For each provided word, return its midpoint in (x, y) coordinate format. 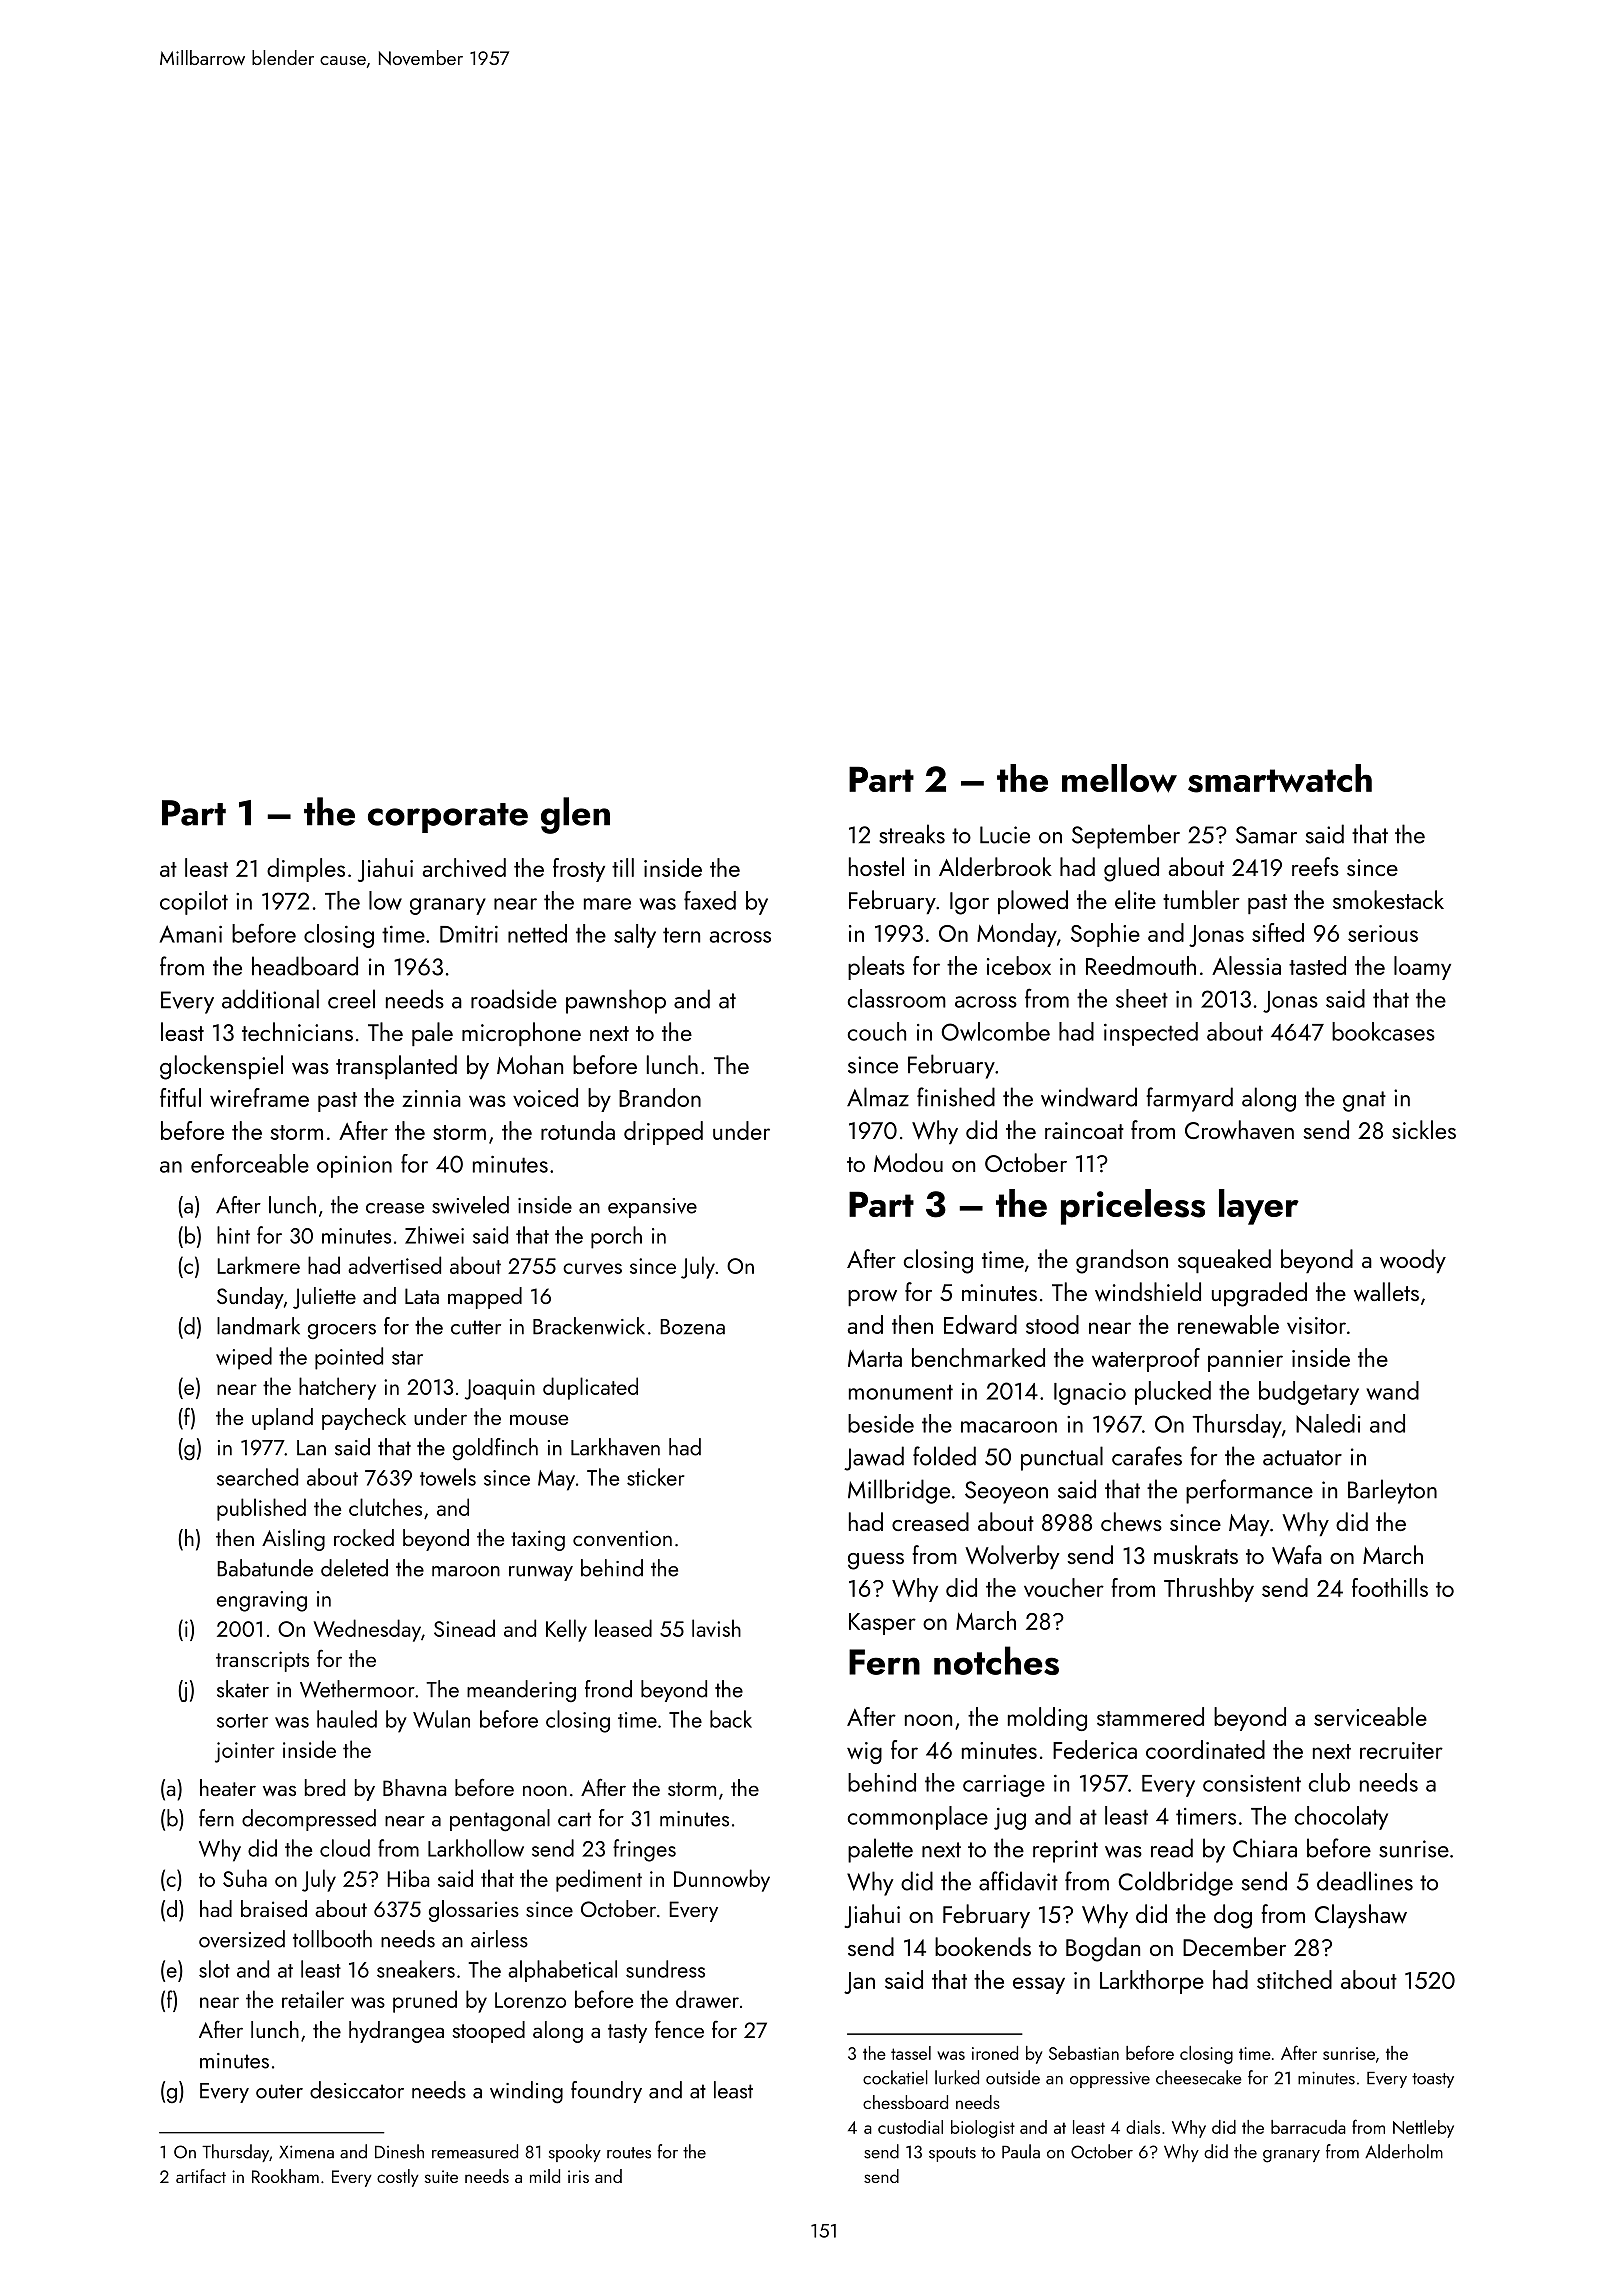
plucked (1173, 1393)
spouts (952, 2154)
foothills (1390, 1587)
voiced (545, 1097)
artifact (201, 2176)
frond (608, 1689)
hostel (876, 866)
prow (872, 1298)
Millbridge (899, 1491)
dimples (306, 870)
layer (1259, 1207)
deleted (354, 1568)
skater (243, 1689)
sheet (1142, 998)
